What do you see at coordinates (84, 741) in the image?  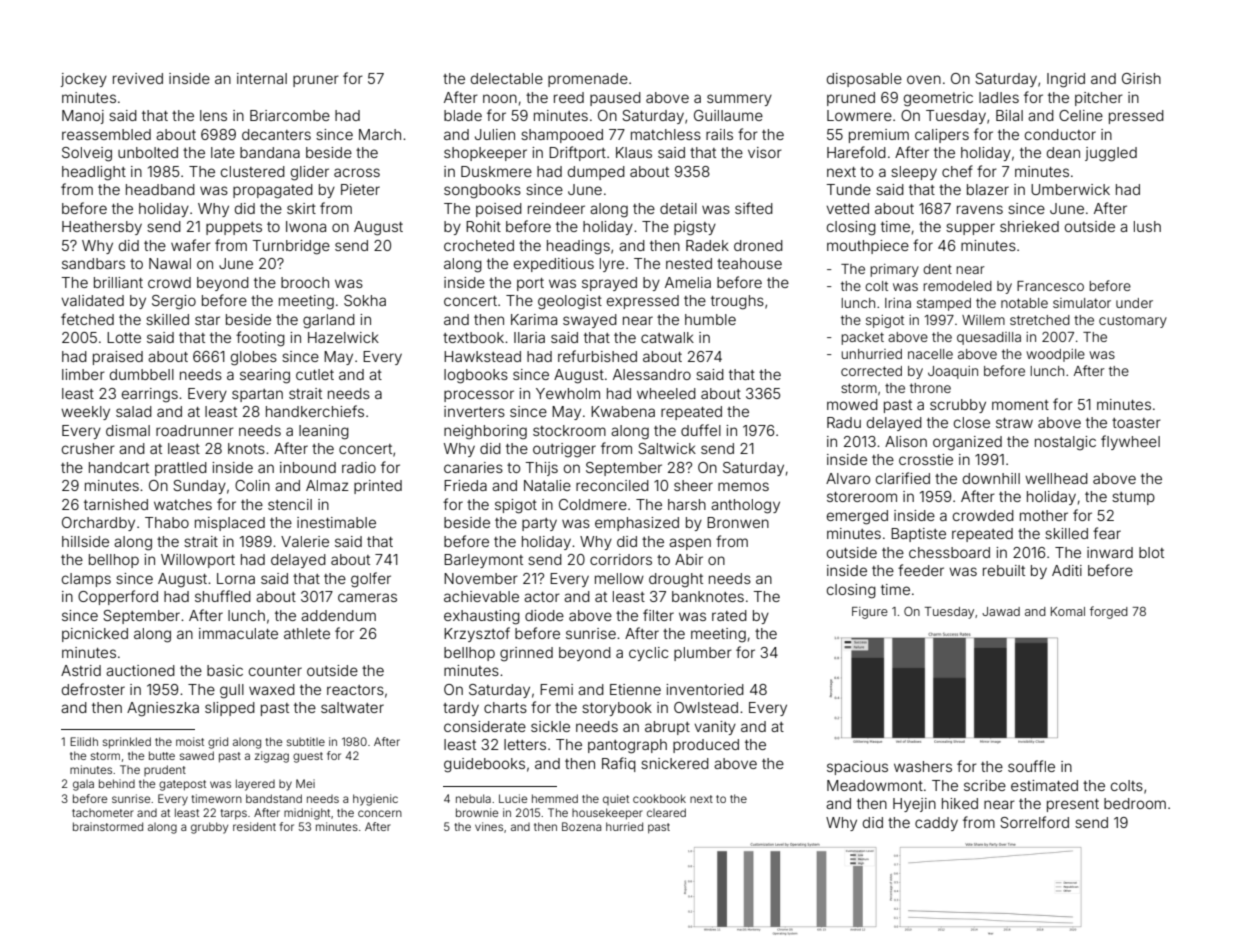 I see `Eilidh` at bounding box center [84, 741].
